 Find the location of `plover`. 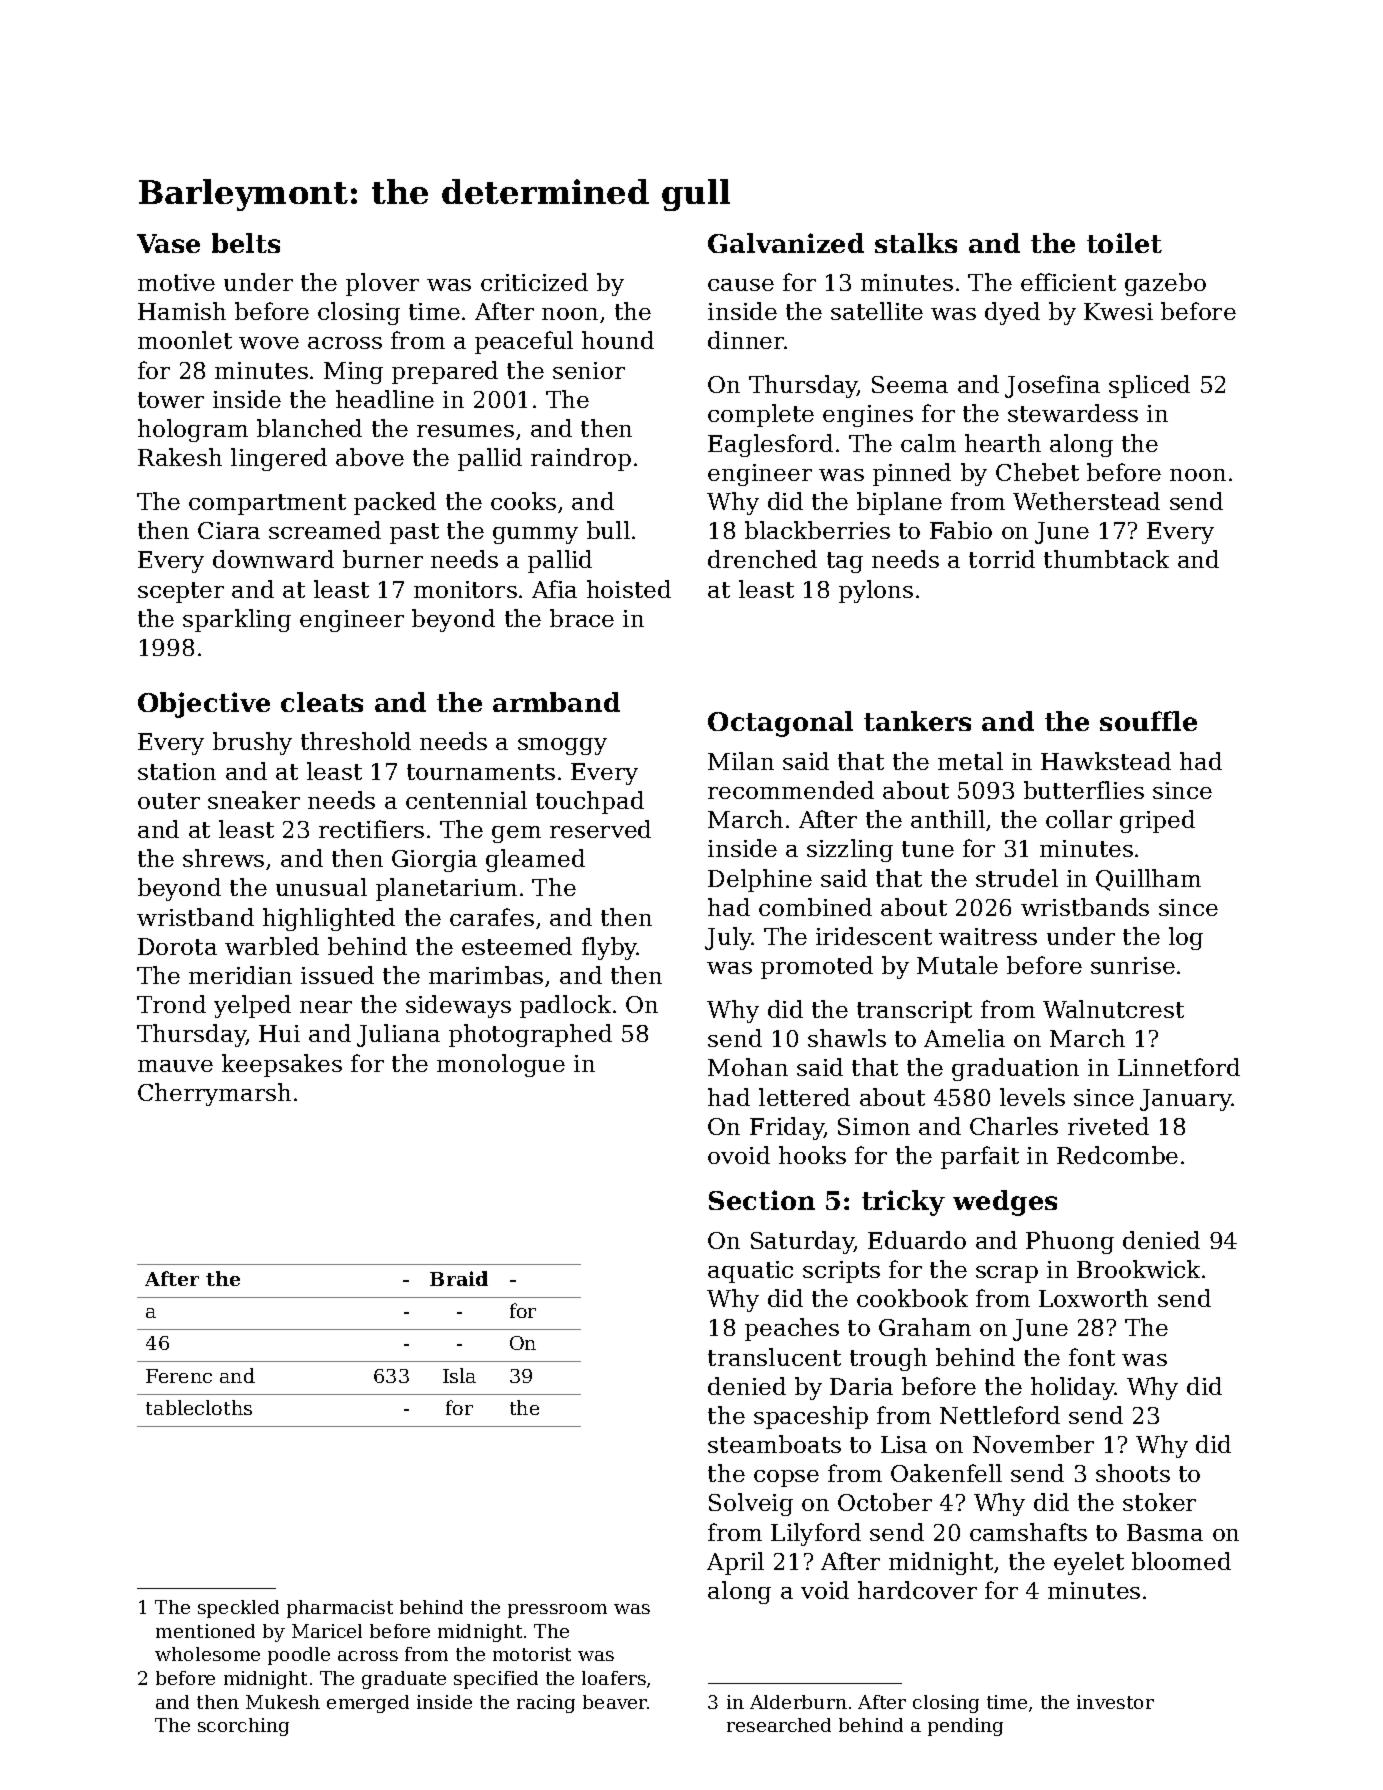

plover is located at coordinates (382, 284).
